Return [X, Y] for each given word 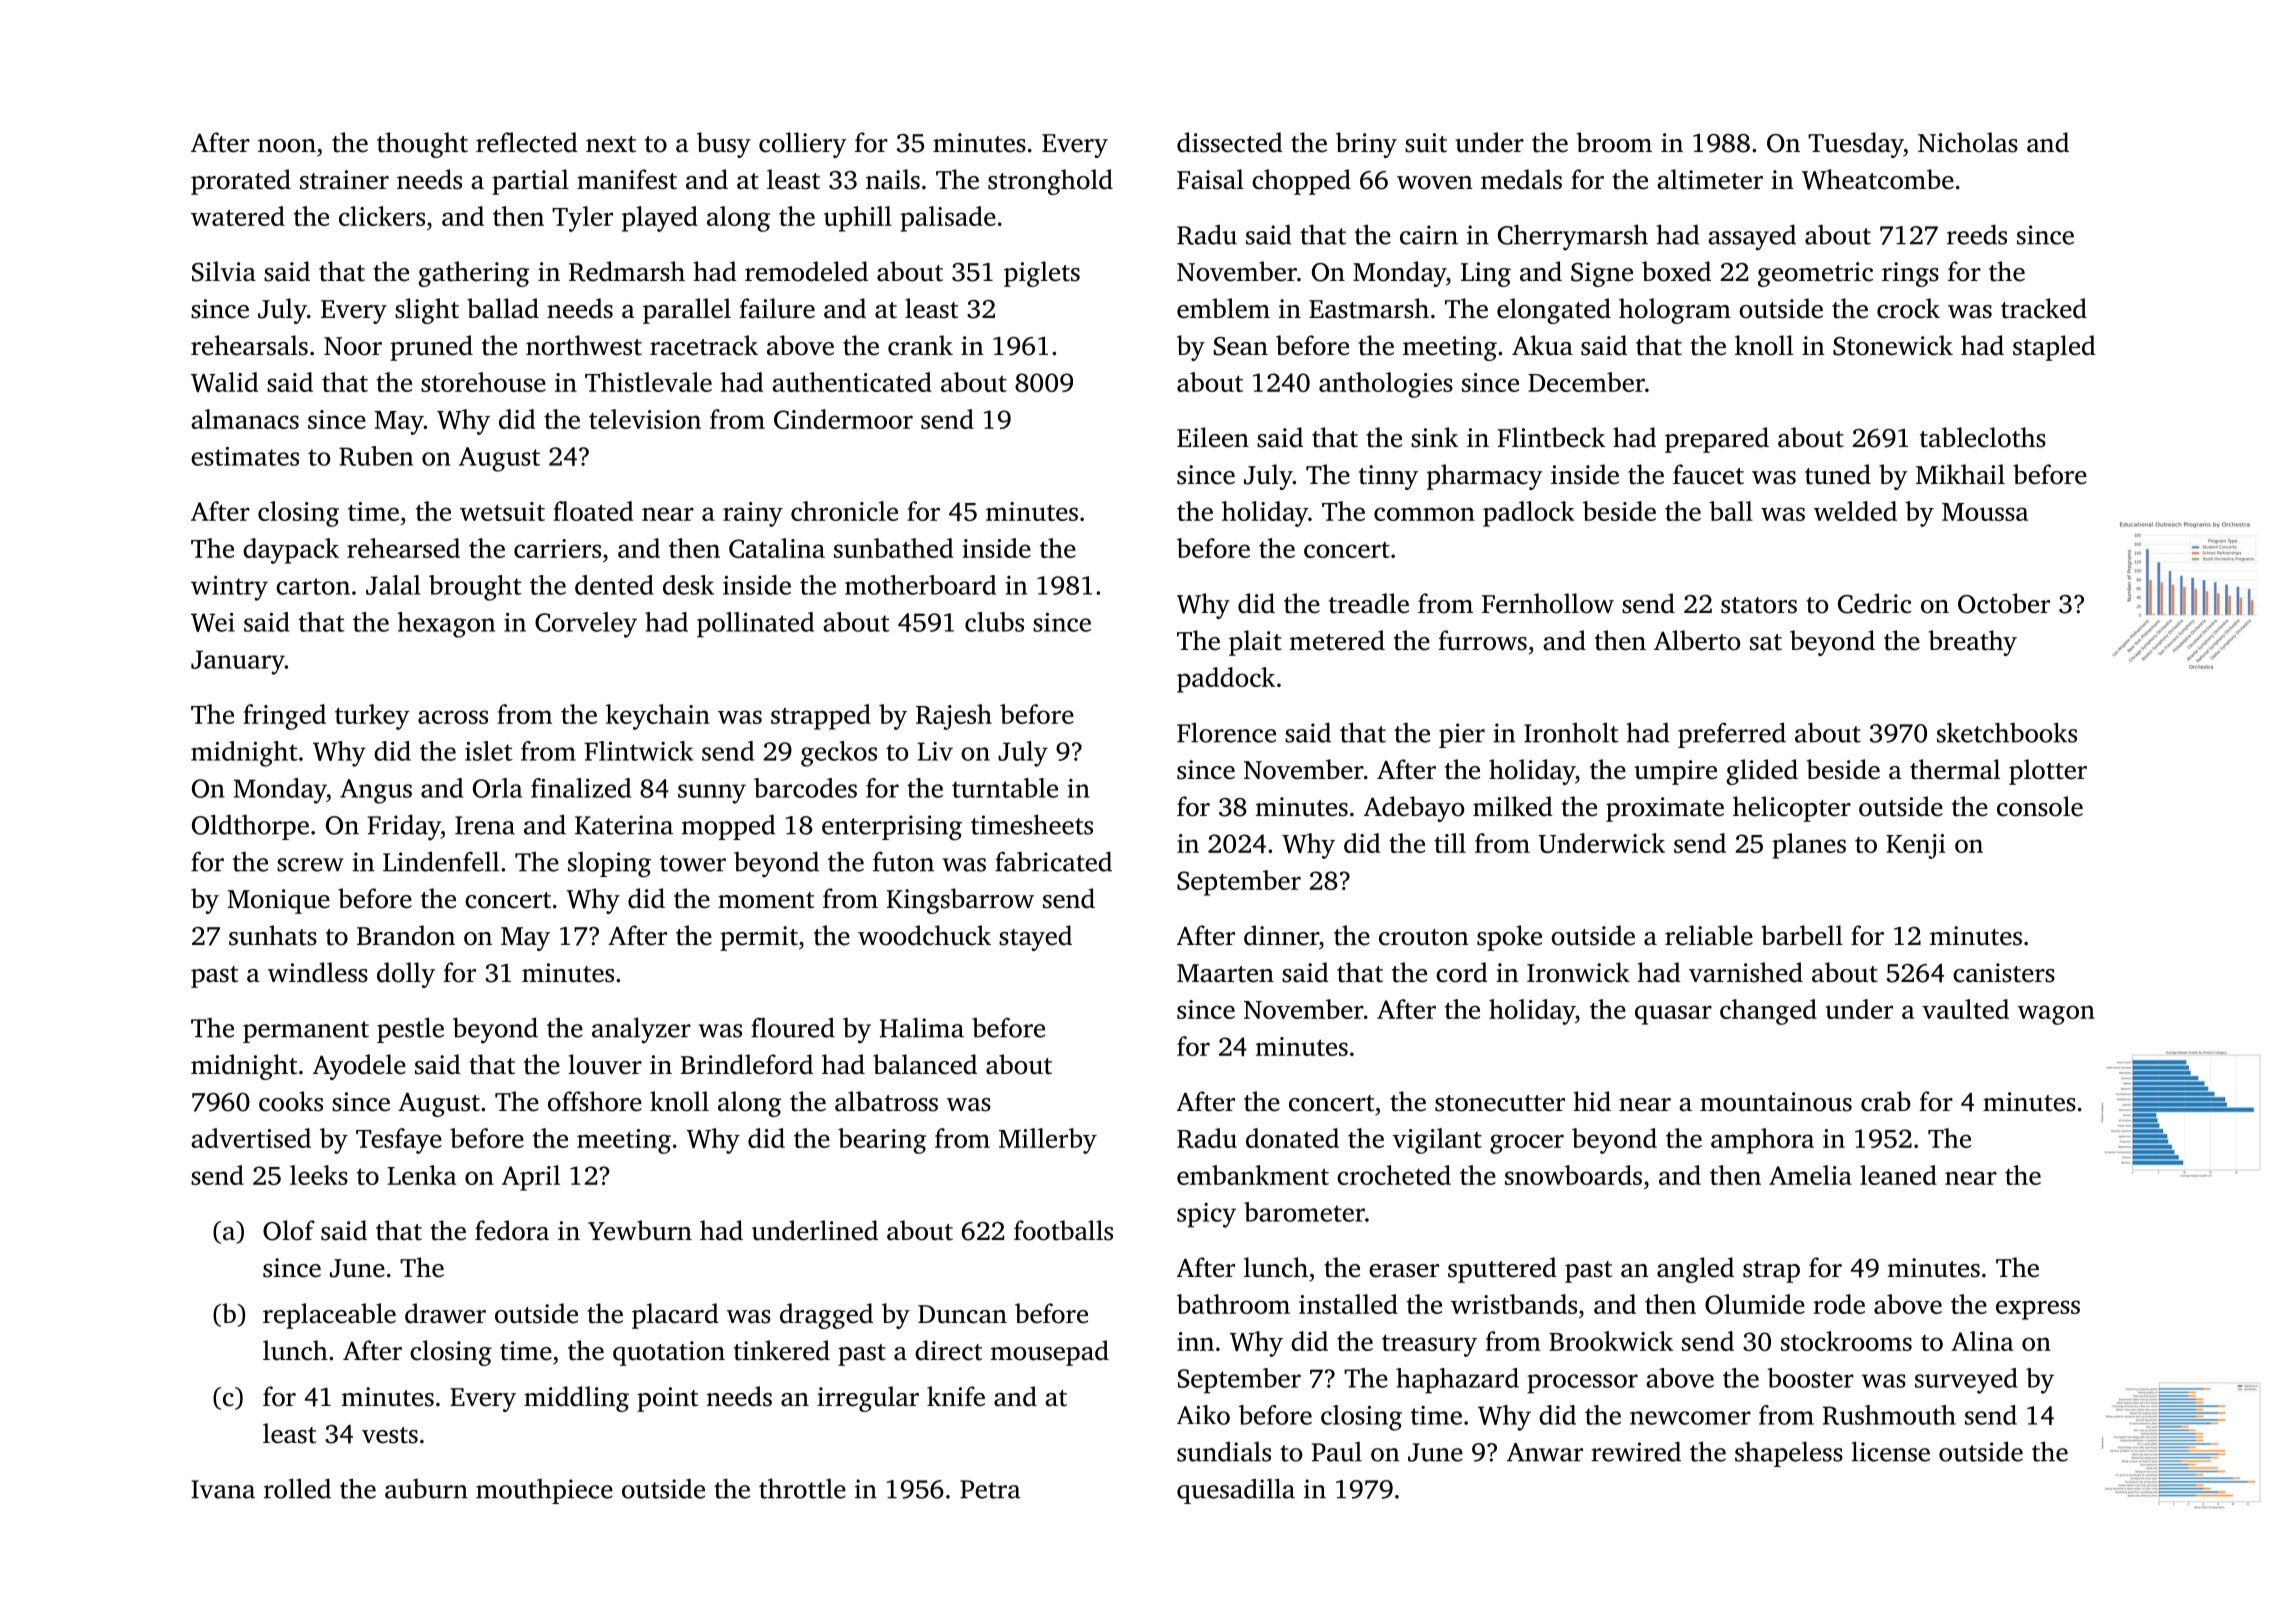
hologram [1675, 311]
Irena [485, 825]
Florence [1226, 732]
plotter [2048, 772]
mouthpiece [544, 1491]
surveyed [1966, 1381]
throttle [802, 1488]
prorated [241, 182]
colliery [802, 145]
